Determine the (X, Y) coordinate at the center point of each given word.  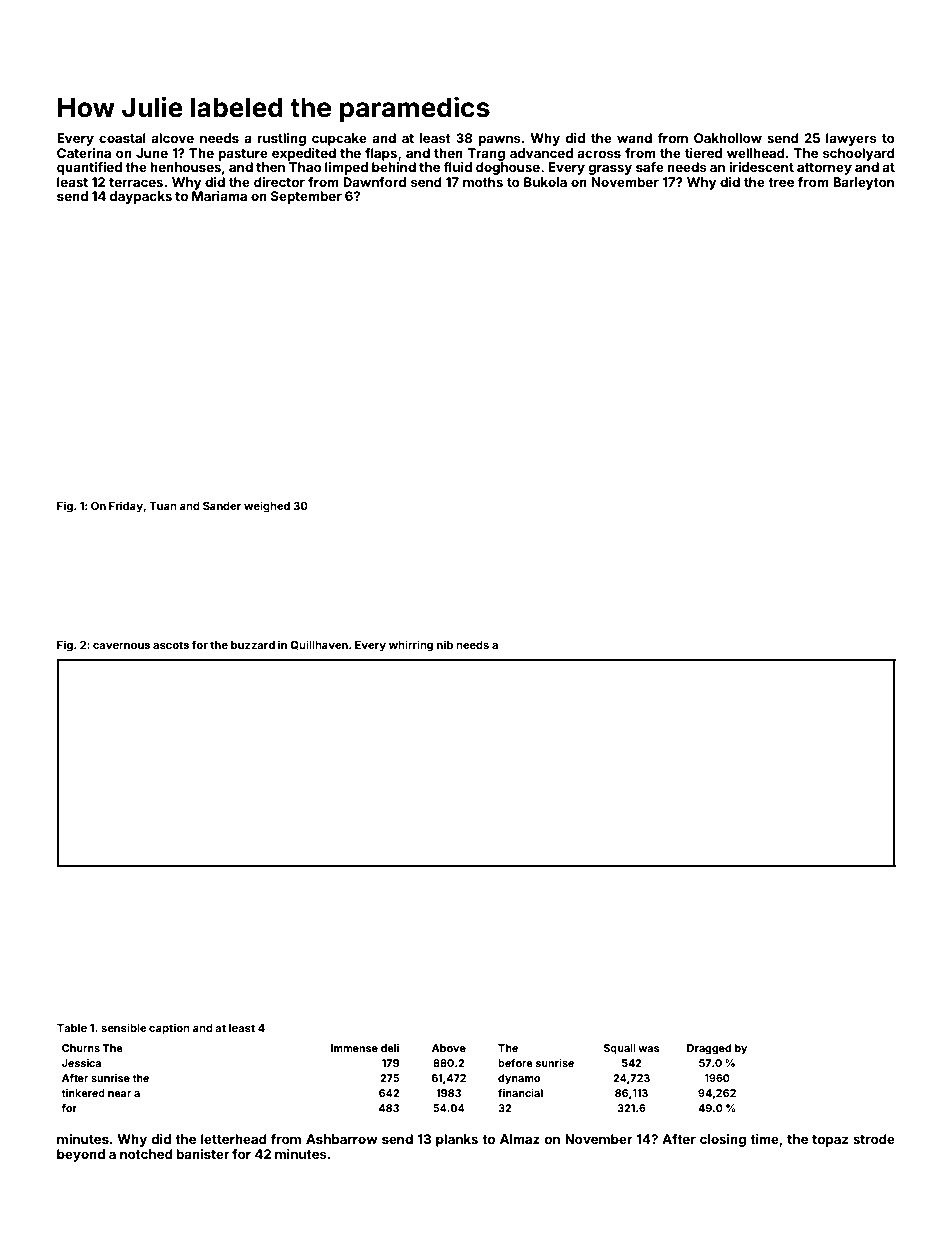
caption (169, 1029)
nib (445, 644)
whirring (411, 646)
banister (202, 1154)
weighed (267, 507)
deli (390, 1048)
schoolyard (859, 154)
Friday (126, 507)
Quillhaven (319, 645)
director (279, 182)
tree (781, 182)
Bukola (545, 182)
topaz (830, 1141)
